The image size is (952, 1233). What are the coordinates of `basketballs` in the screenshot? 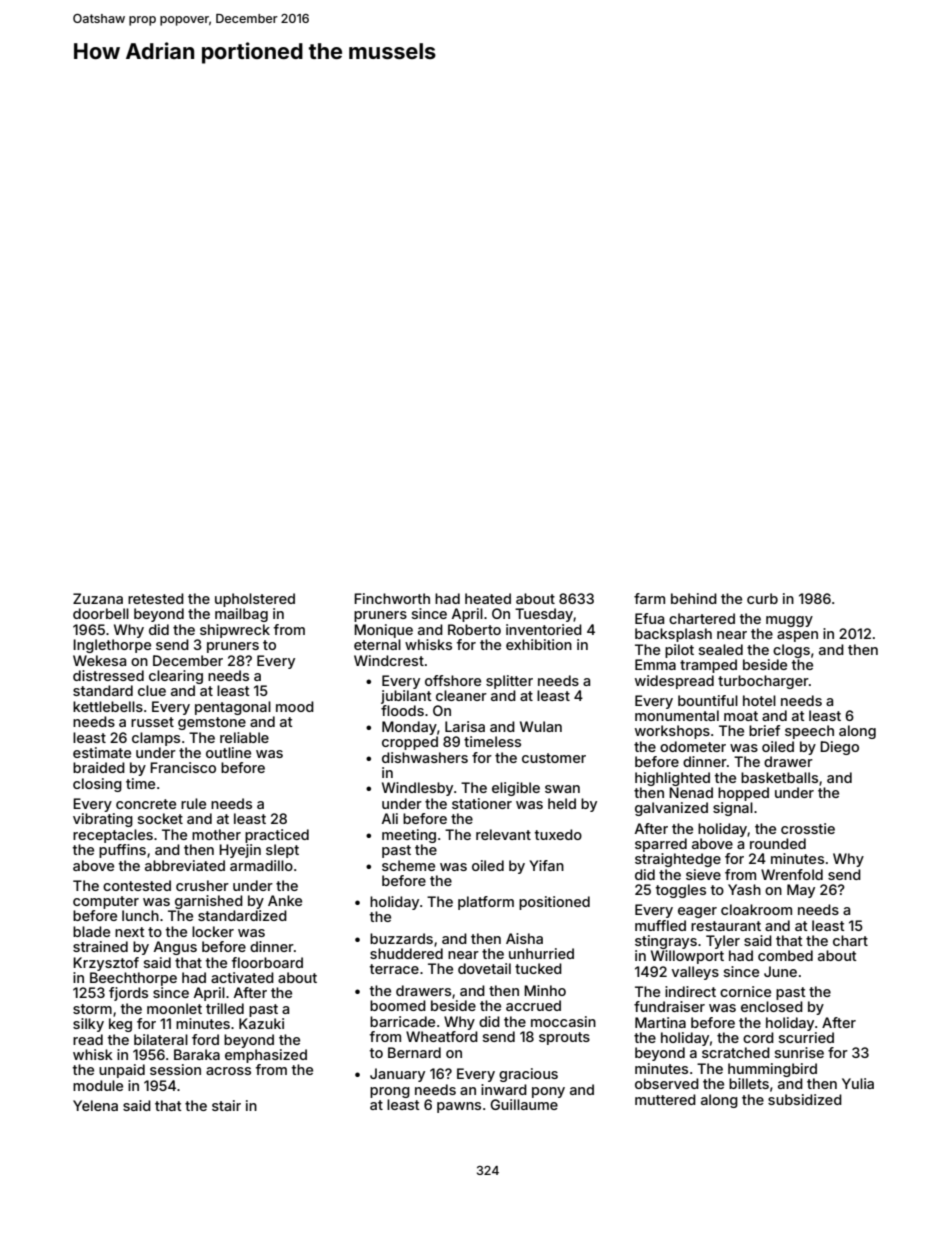 It's located at (779, 777).
